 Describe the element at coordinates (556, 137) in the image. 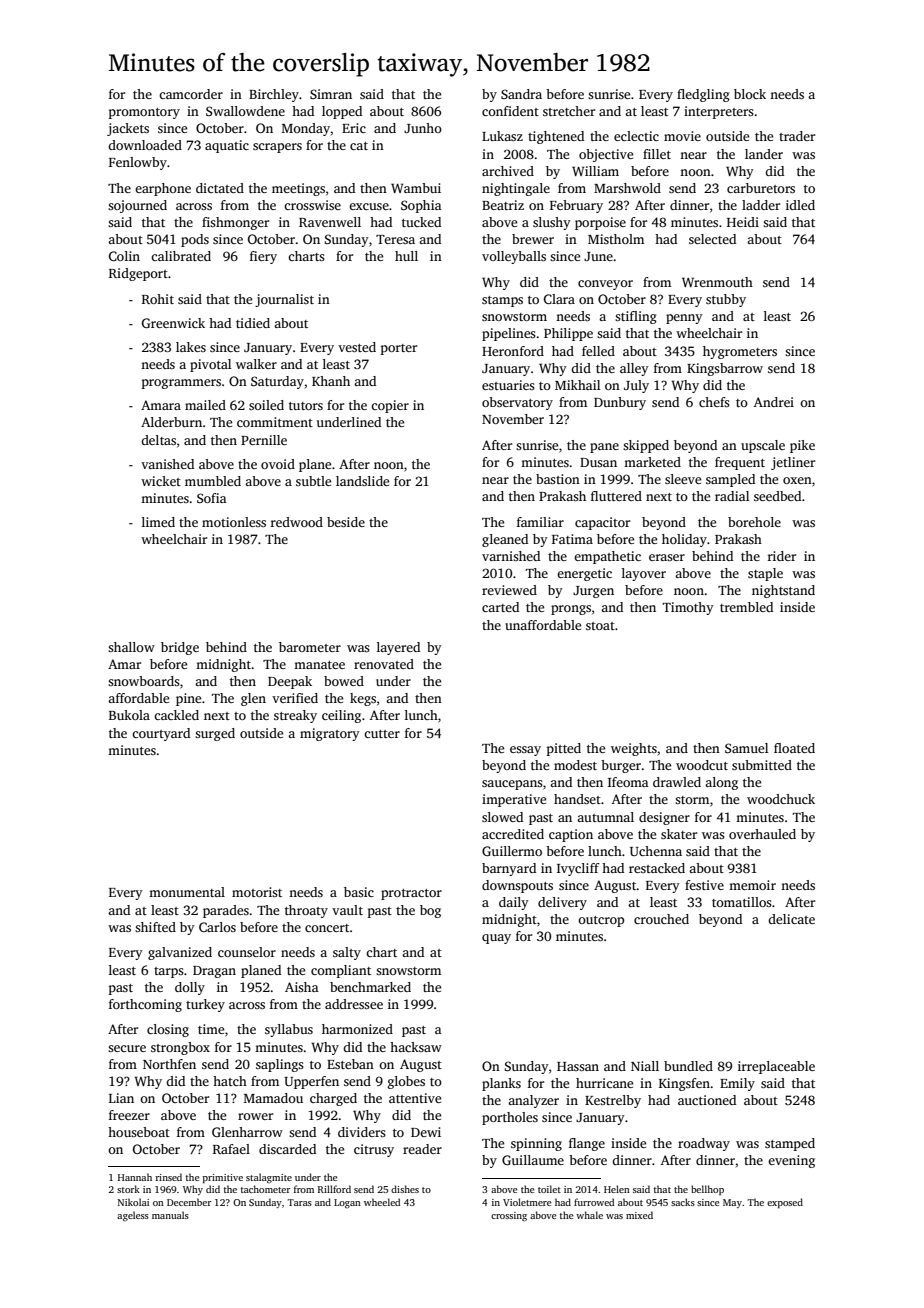

I see `tightened` at that location.
